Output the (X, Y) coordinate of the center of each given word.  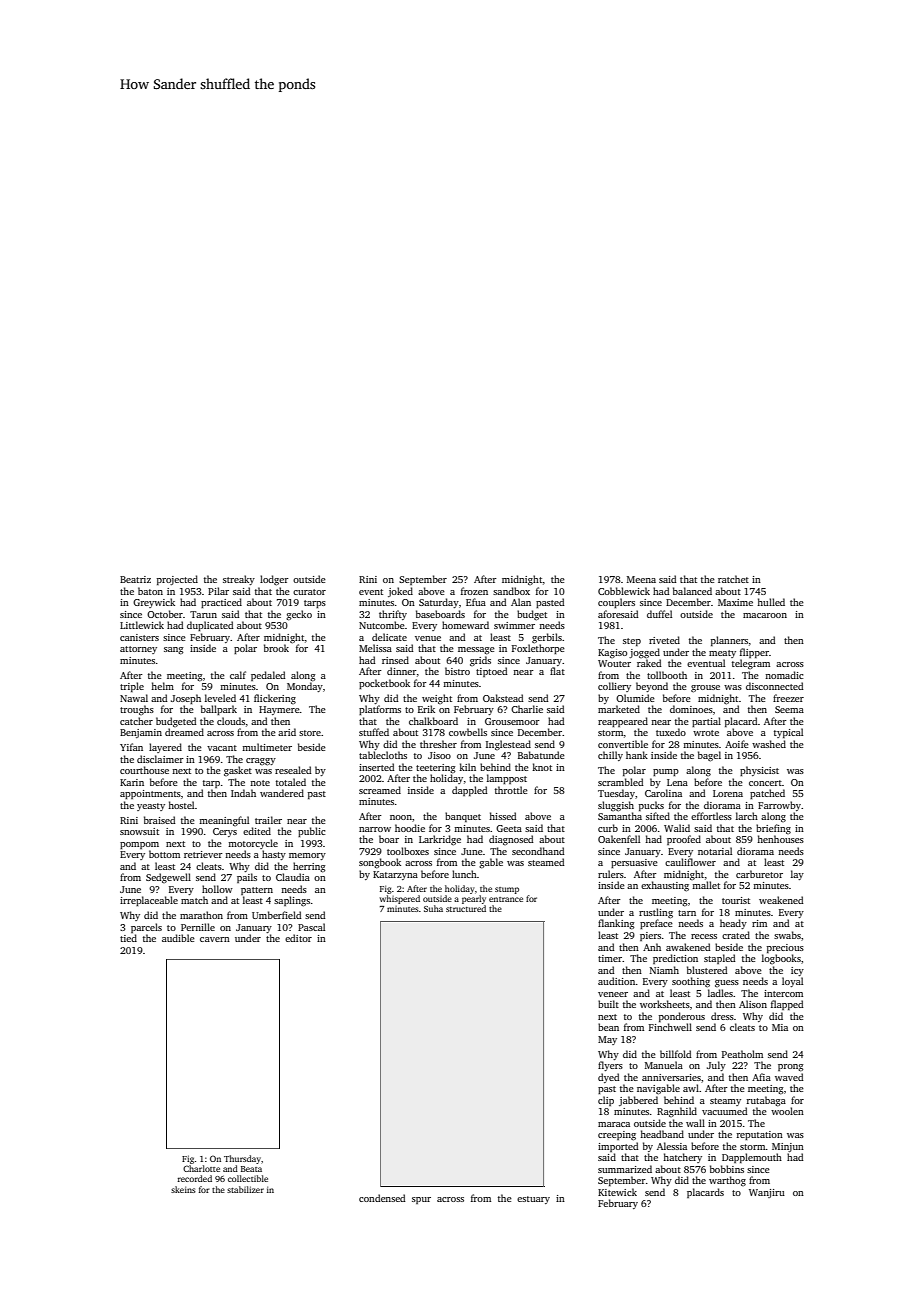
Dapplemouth (752, 1158)
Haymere (279, 710)
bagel (709, 756)
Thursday (242, 1159)
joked (400, 592)
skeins (183, 1189)
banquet (463, 817)
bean (608, 1027)
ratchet (733, 579)
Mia (780, 1027)
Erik (426, 709)
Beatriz (135, 579)
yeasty (151, 807)
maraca (614, 1124)
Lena (677, 782)
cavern (215, 939)
